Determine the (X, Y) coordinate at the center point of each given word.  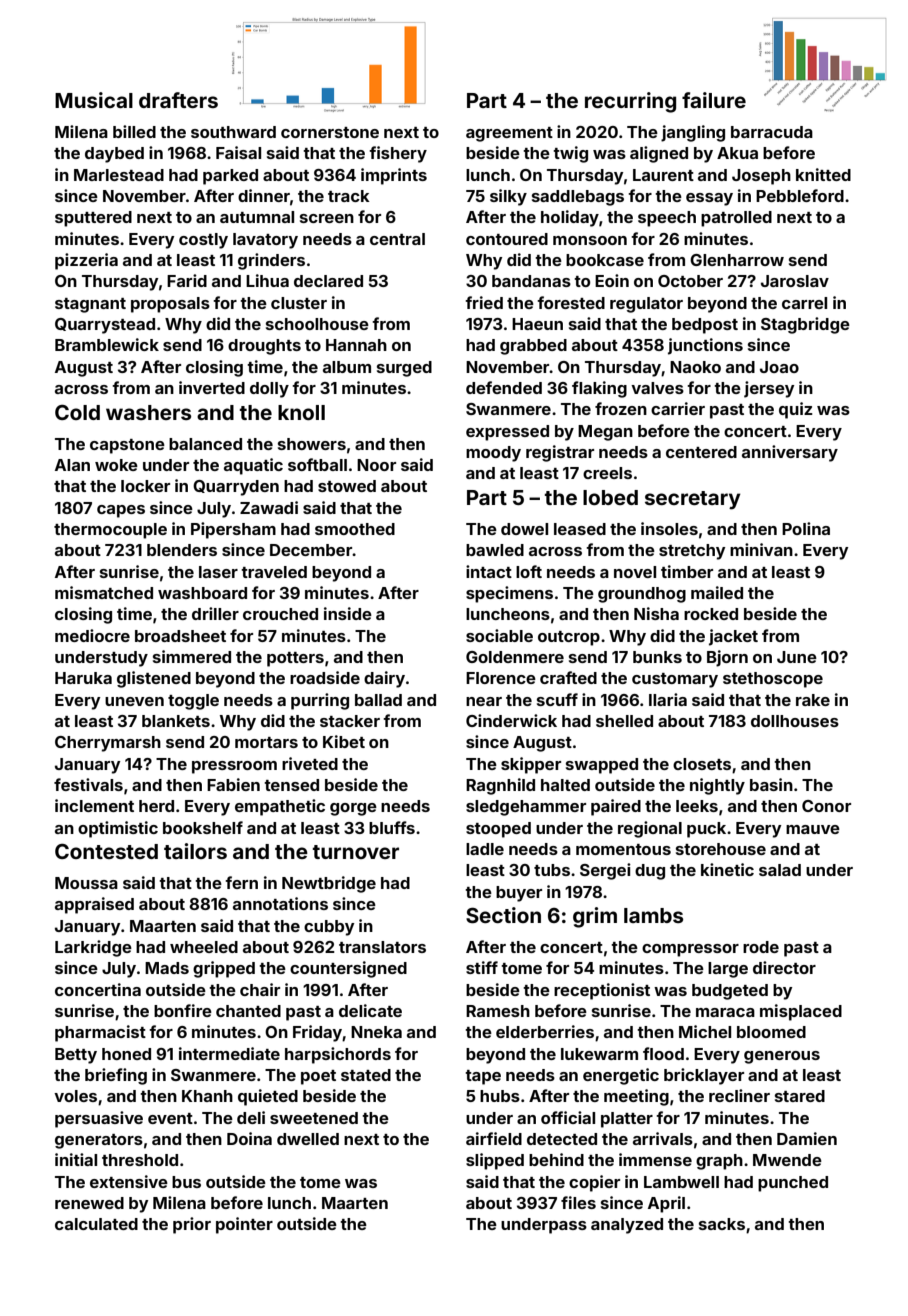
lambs (653, 915)
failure (714, 100)
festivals (88, 784)
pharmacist (100, 1033)
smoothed (355, 529)
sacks (722, 1224)
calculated (96, 1224)
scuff (557, 699)
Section (503, 915)
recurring (630, 102)
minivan (761, 549)
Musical (94, 100)
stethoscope (773, 680)
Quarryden (236, 488)
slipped (495, 1161)
